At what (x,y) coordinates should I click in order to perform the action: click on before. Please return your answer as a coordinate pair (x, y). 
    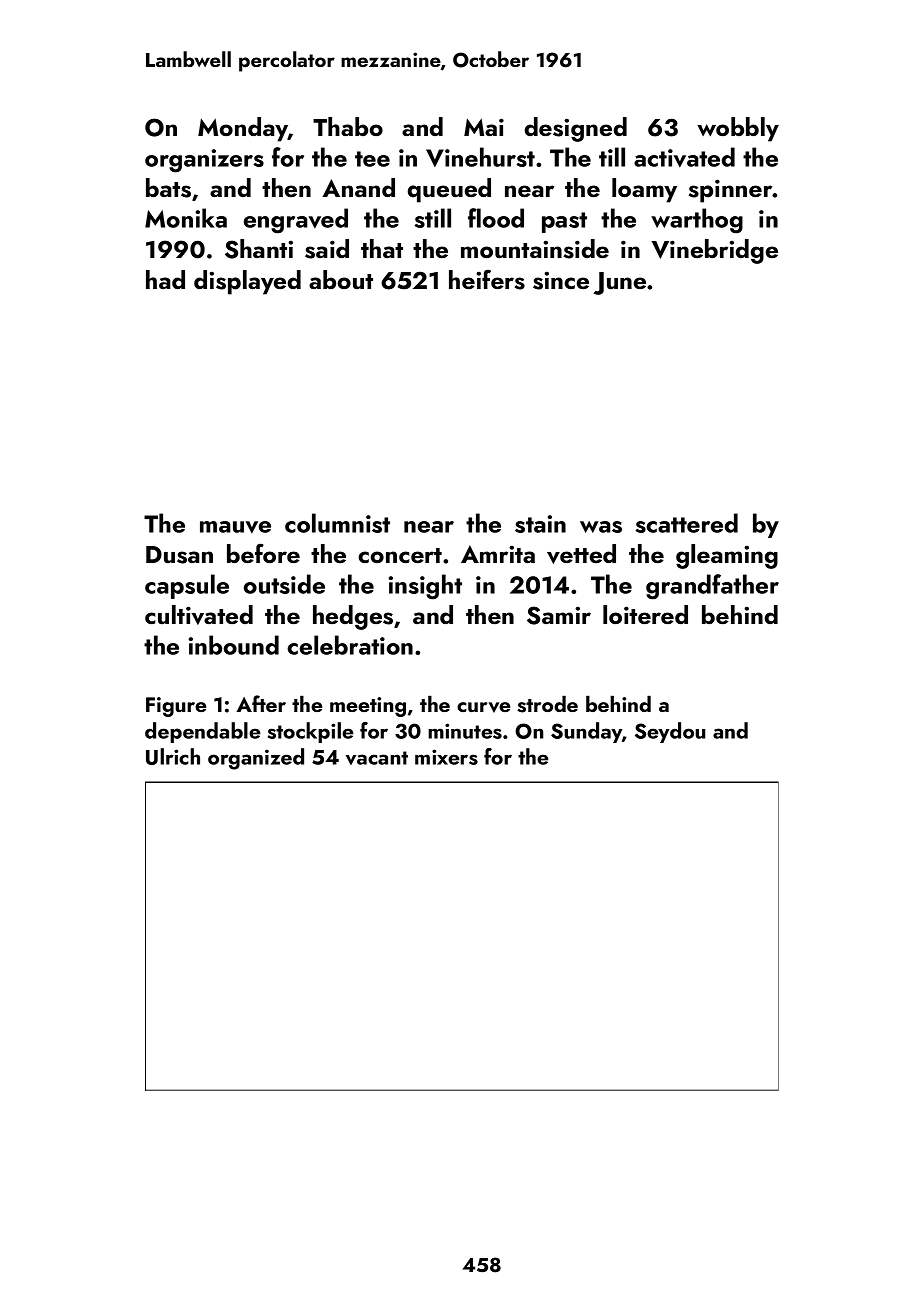
    Looking at the image, I should click on (263, 553).
